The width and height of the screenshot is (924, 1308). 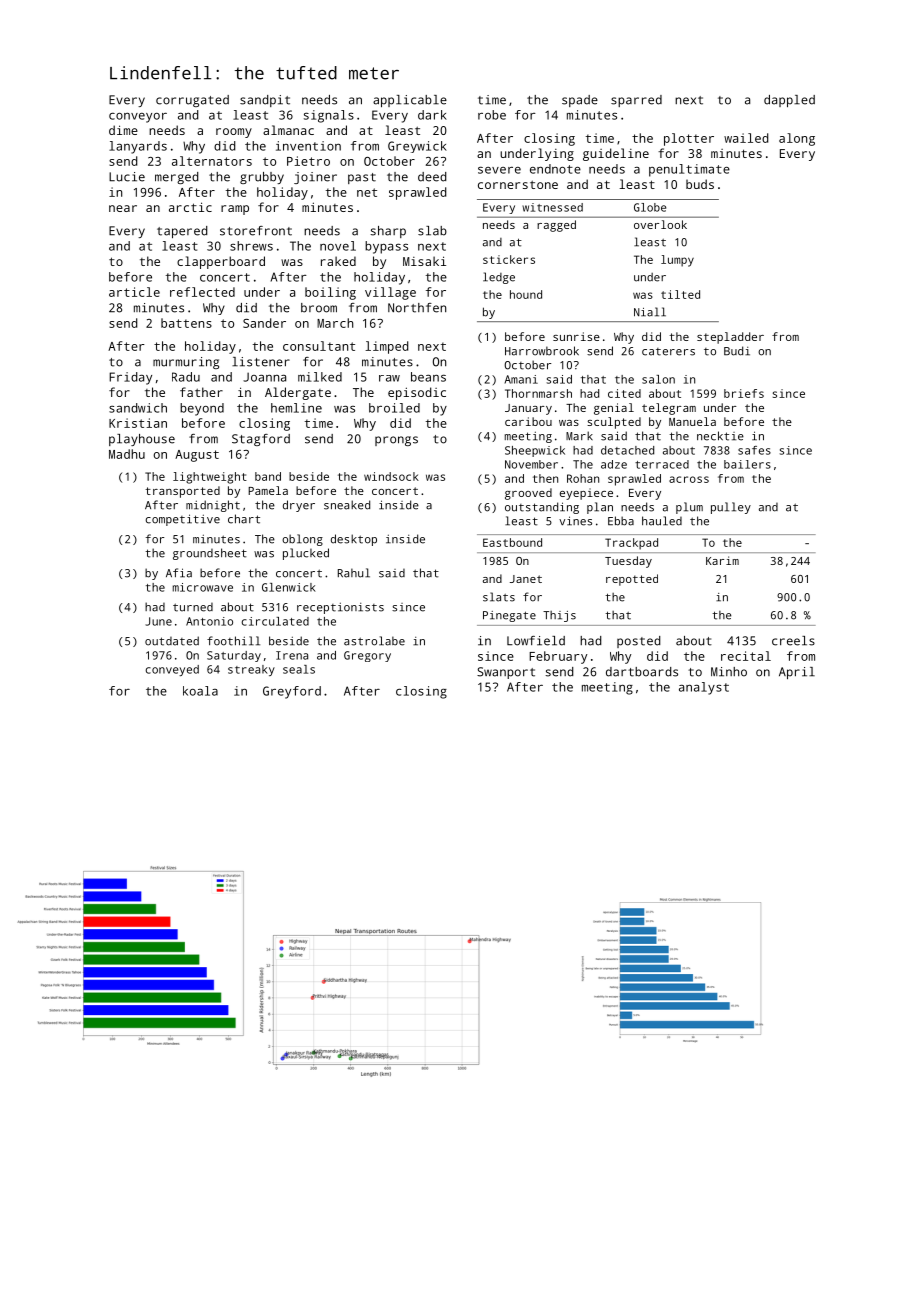 I want to click on corrugated, so click(x=192, y=101).
